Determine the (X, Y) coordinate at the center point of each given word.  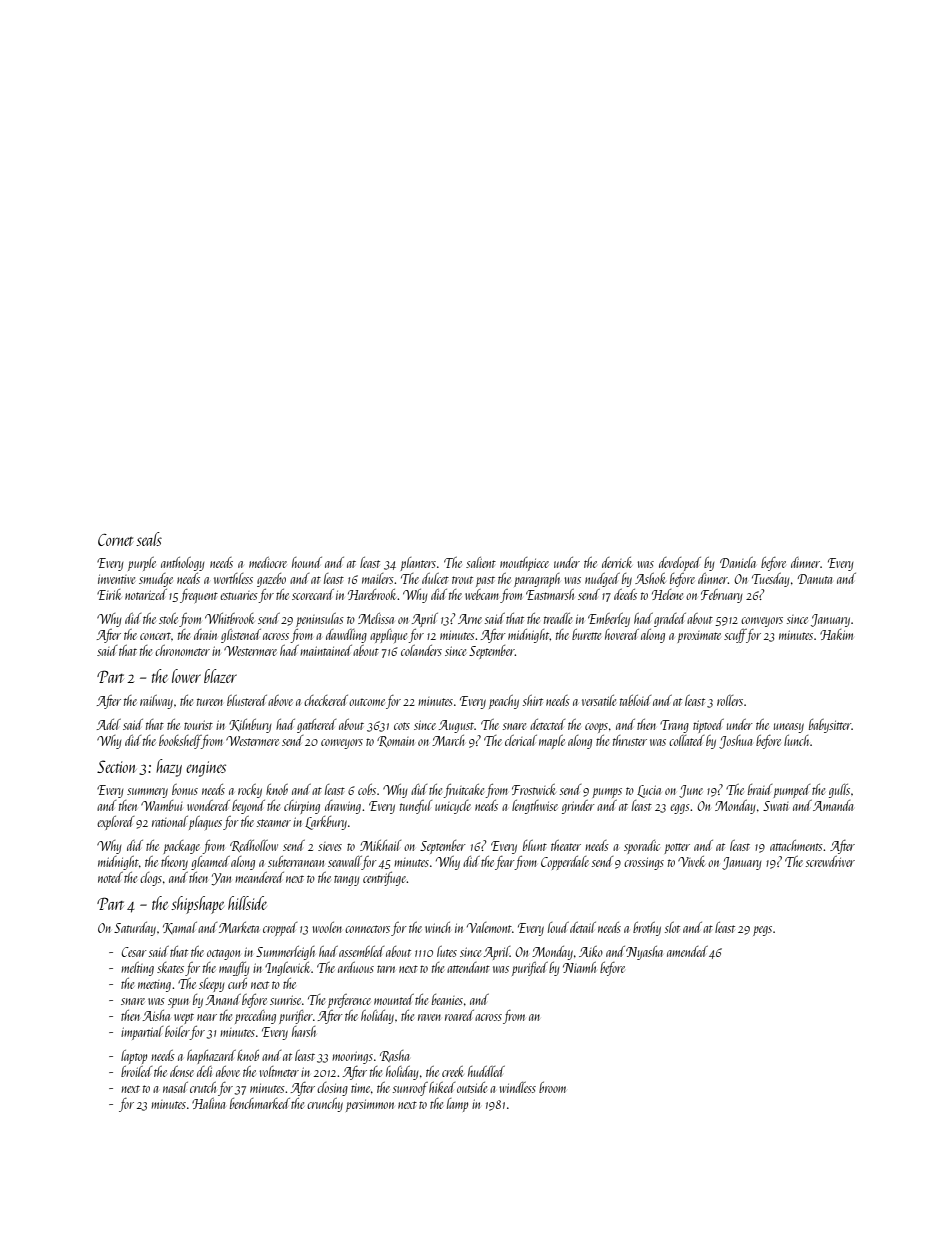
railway (156, 702)
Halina (208, 1103)
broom (552, 1087)
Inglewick (287, 969)
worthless (233, 578)
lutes (447, 951)
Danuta (815, 579)
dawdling (346, 636)
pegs (762, 931)
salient (481, 562)
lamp (457, 1105)
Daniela (738, 562)
